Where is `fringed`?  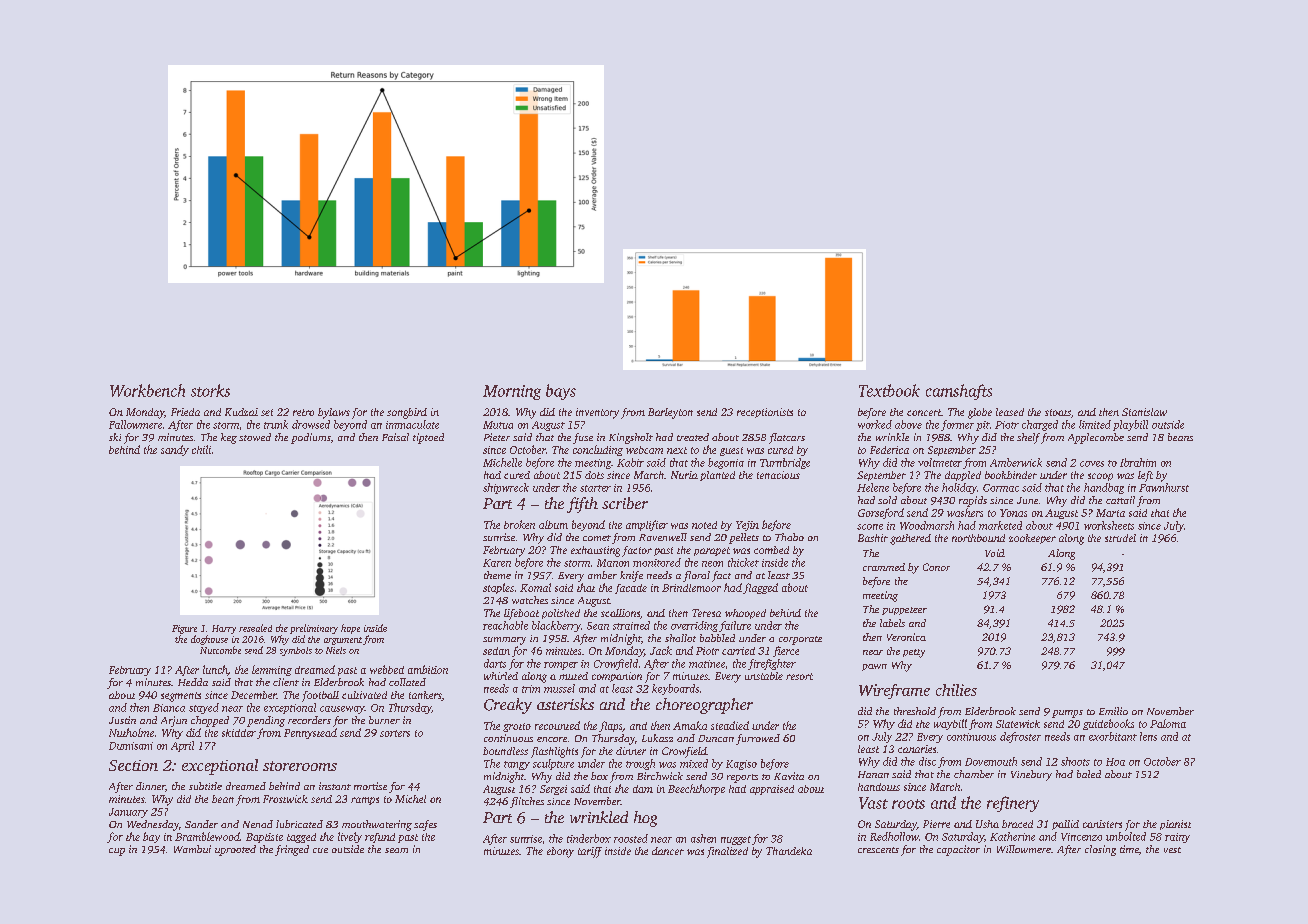 fringed is located at coordinates (292, 850).
